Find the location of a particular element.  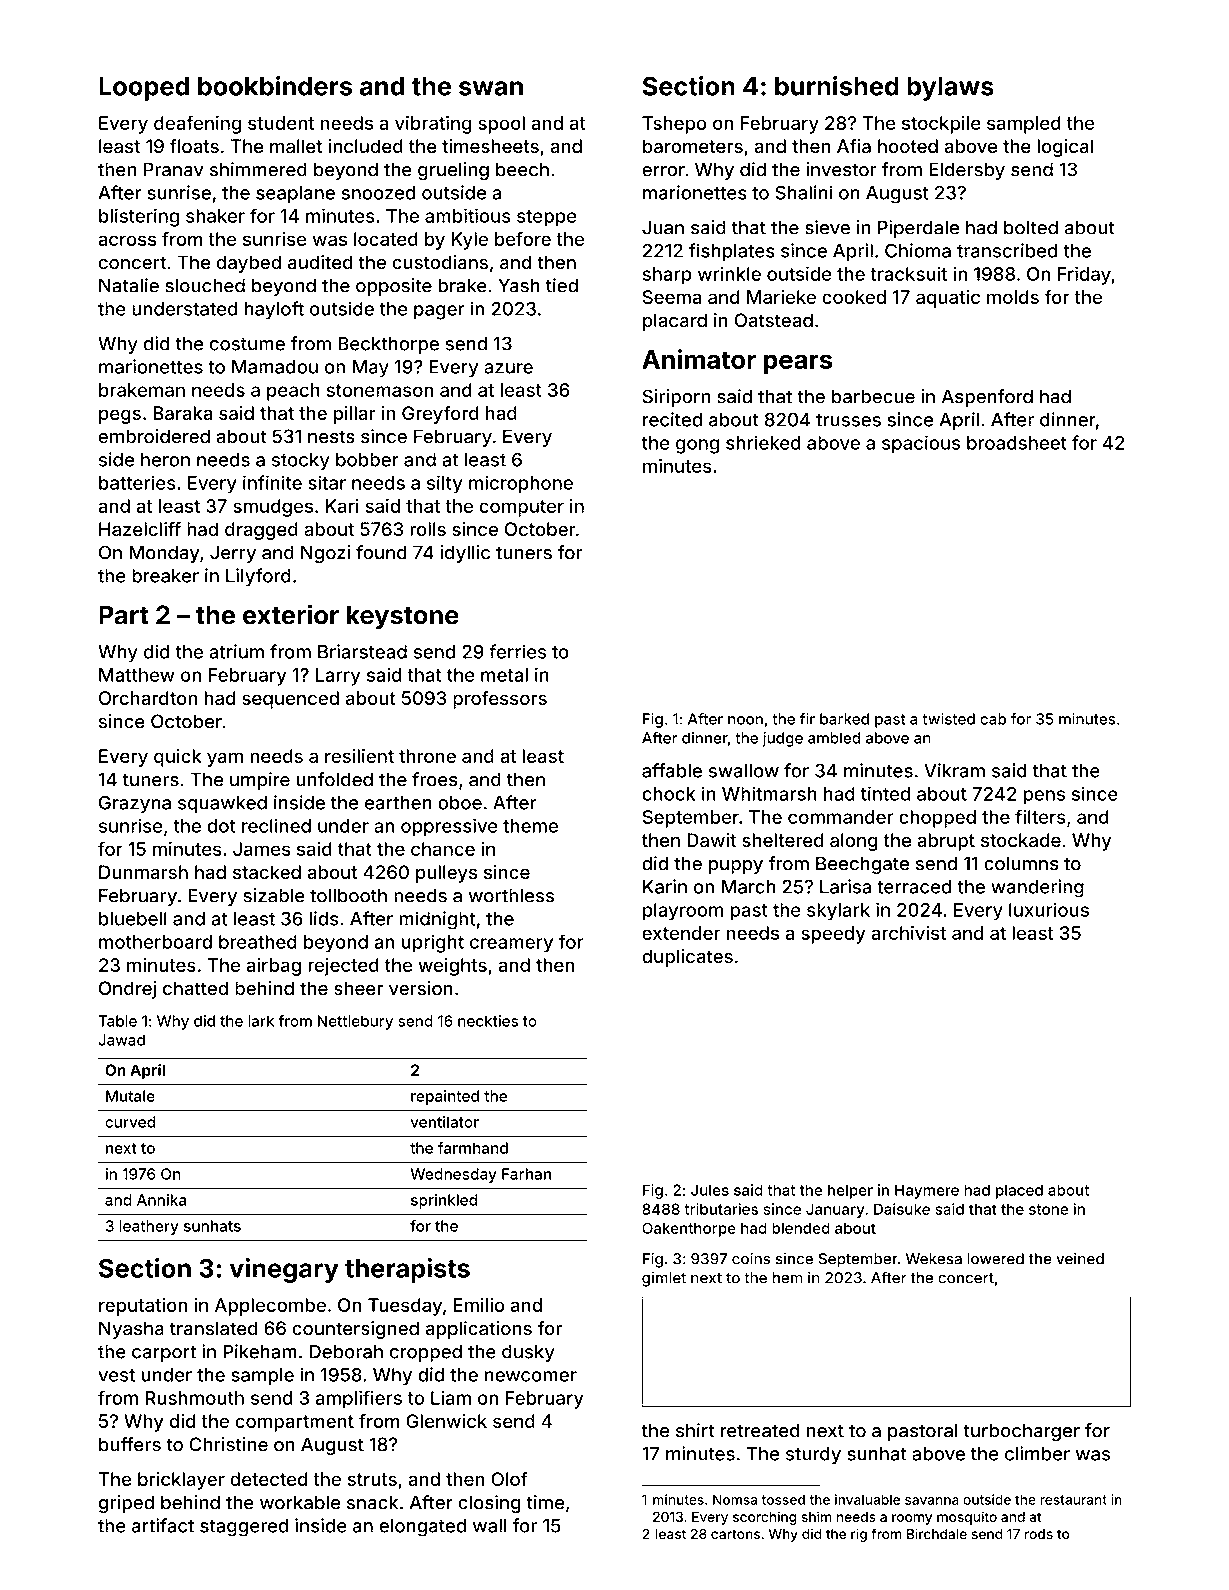

Friday is located at coordinates (1084, 275).
